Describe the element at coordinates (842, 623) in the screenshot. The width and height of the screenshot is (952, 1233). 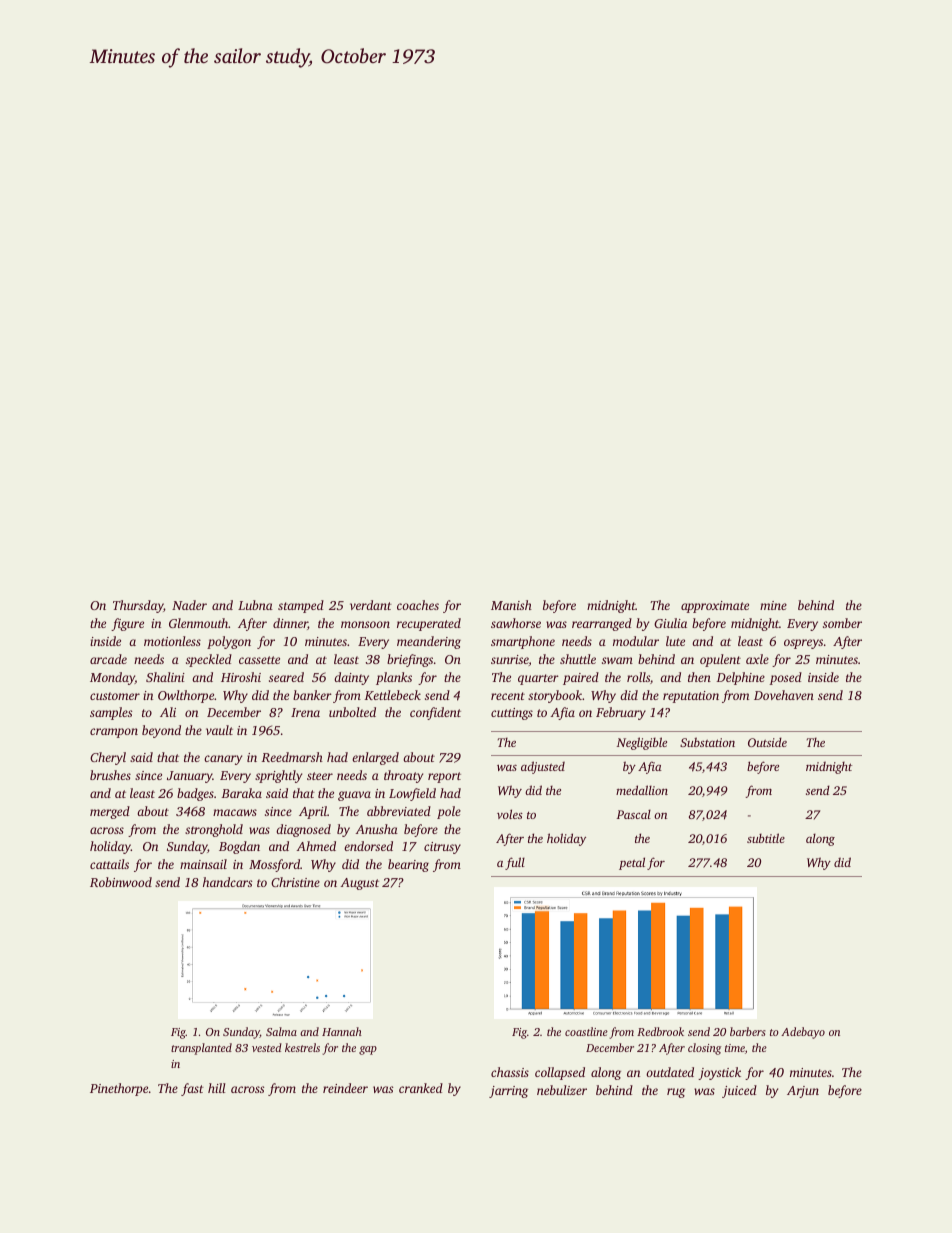
I see `somber` at that location.
